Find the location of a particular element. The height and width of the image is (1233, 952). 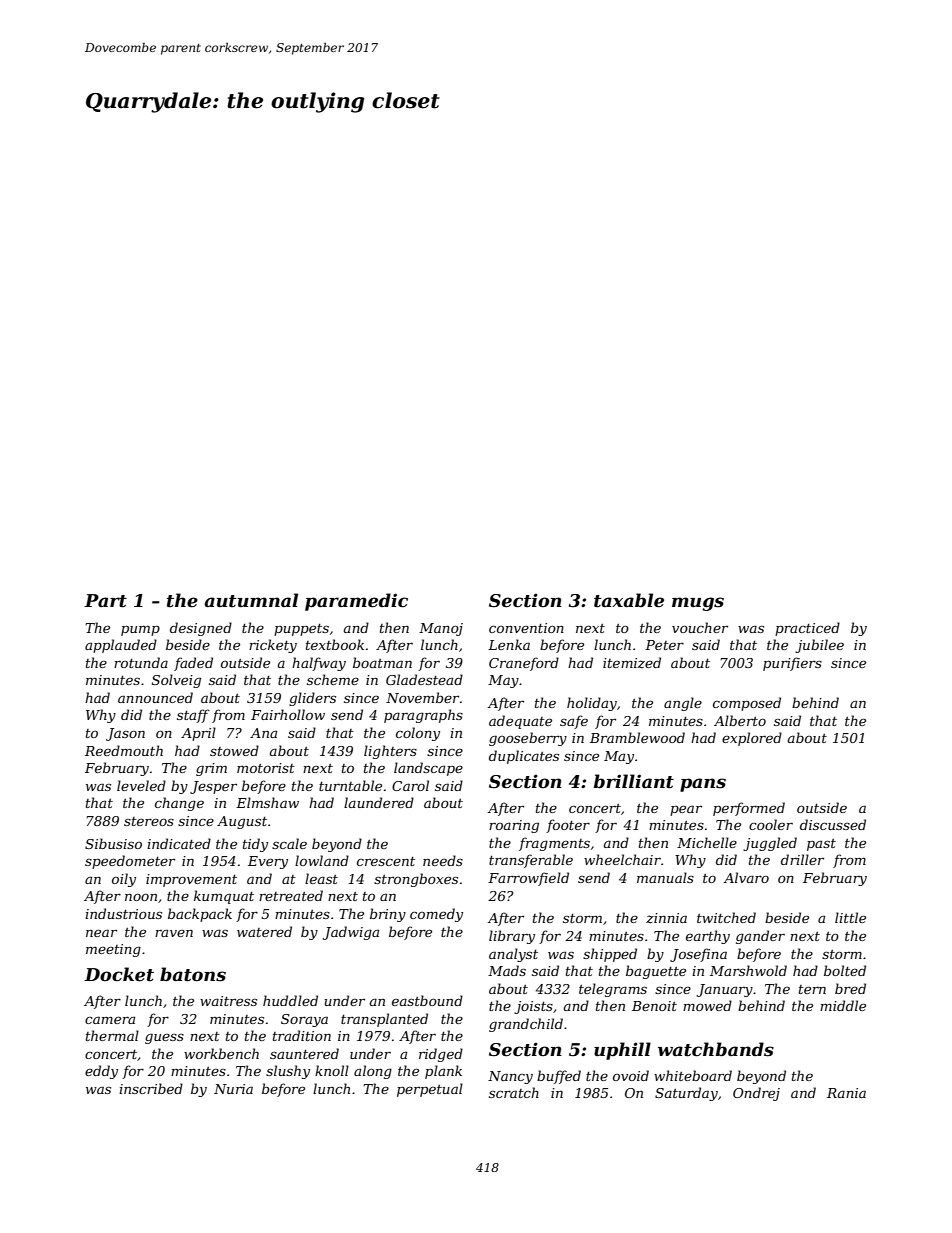

boatman is located at coordinates (382, 662).
